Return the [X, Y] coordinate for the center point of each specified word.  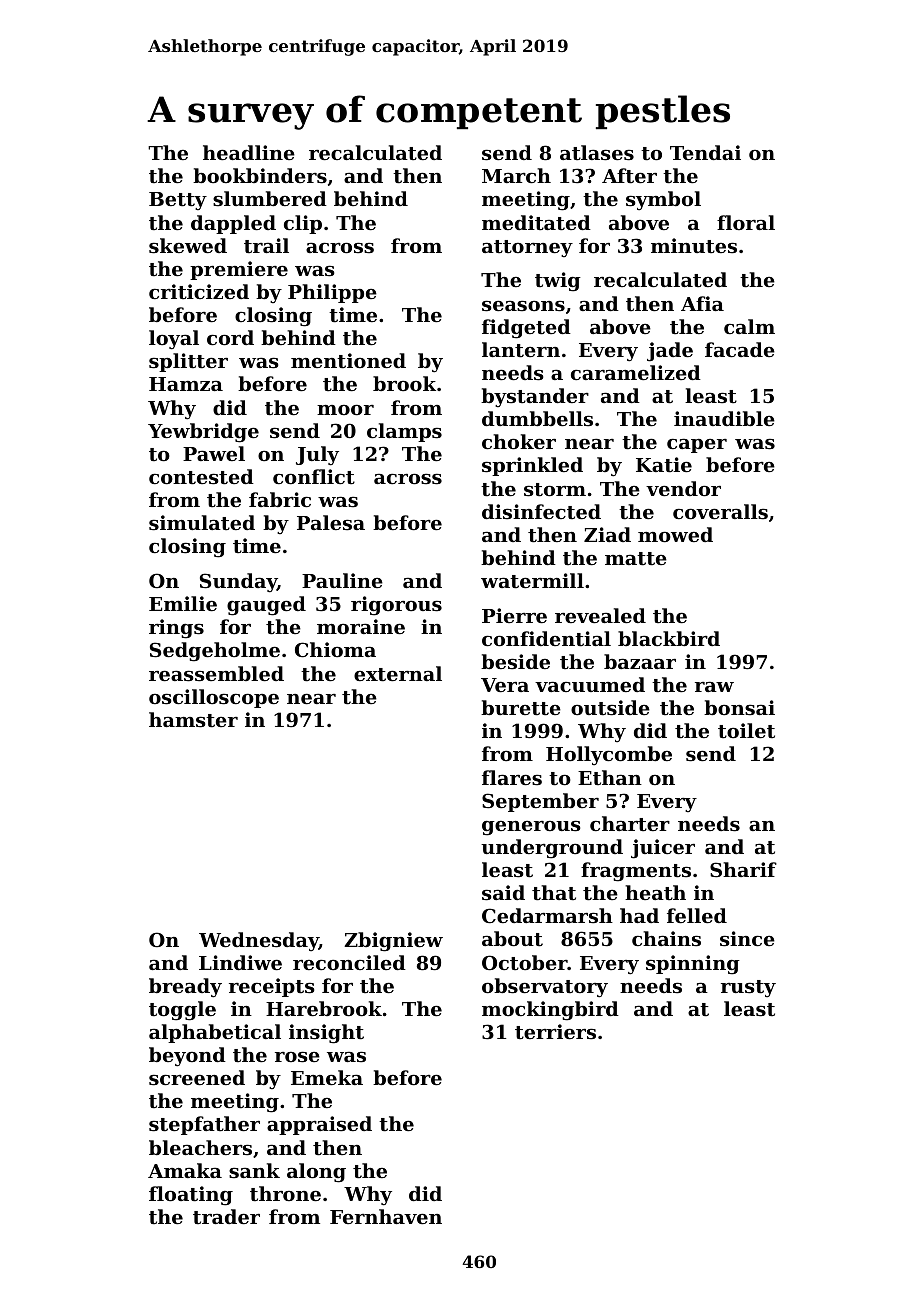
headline [249, 152]
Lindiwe [240, 962]
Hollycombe [609, 755]
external [398, 674]
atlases [597, 153]
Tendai [705, 152]
